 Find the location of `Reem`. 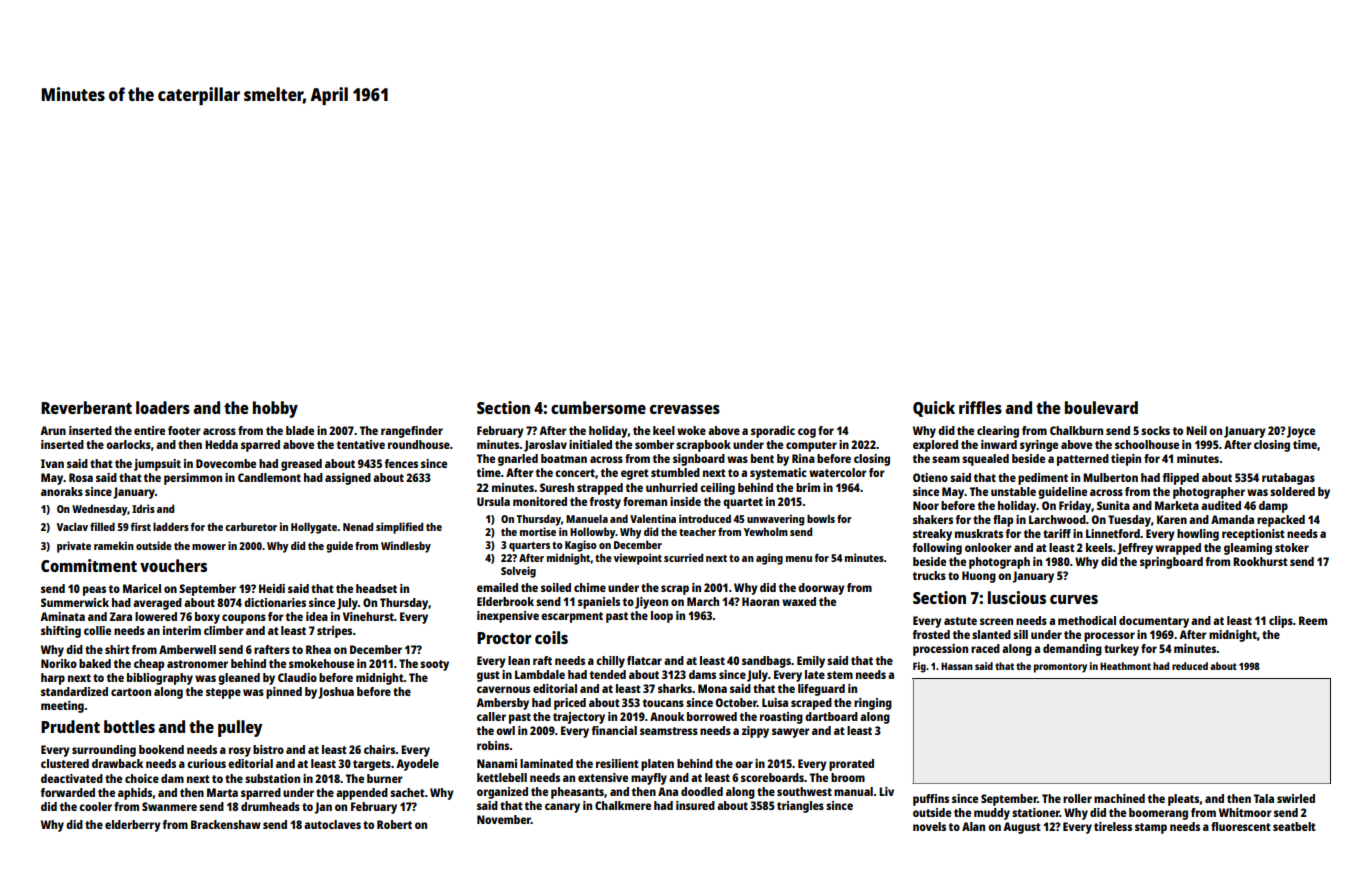

Reem is located at coordinates (1313, 620).
